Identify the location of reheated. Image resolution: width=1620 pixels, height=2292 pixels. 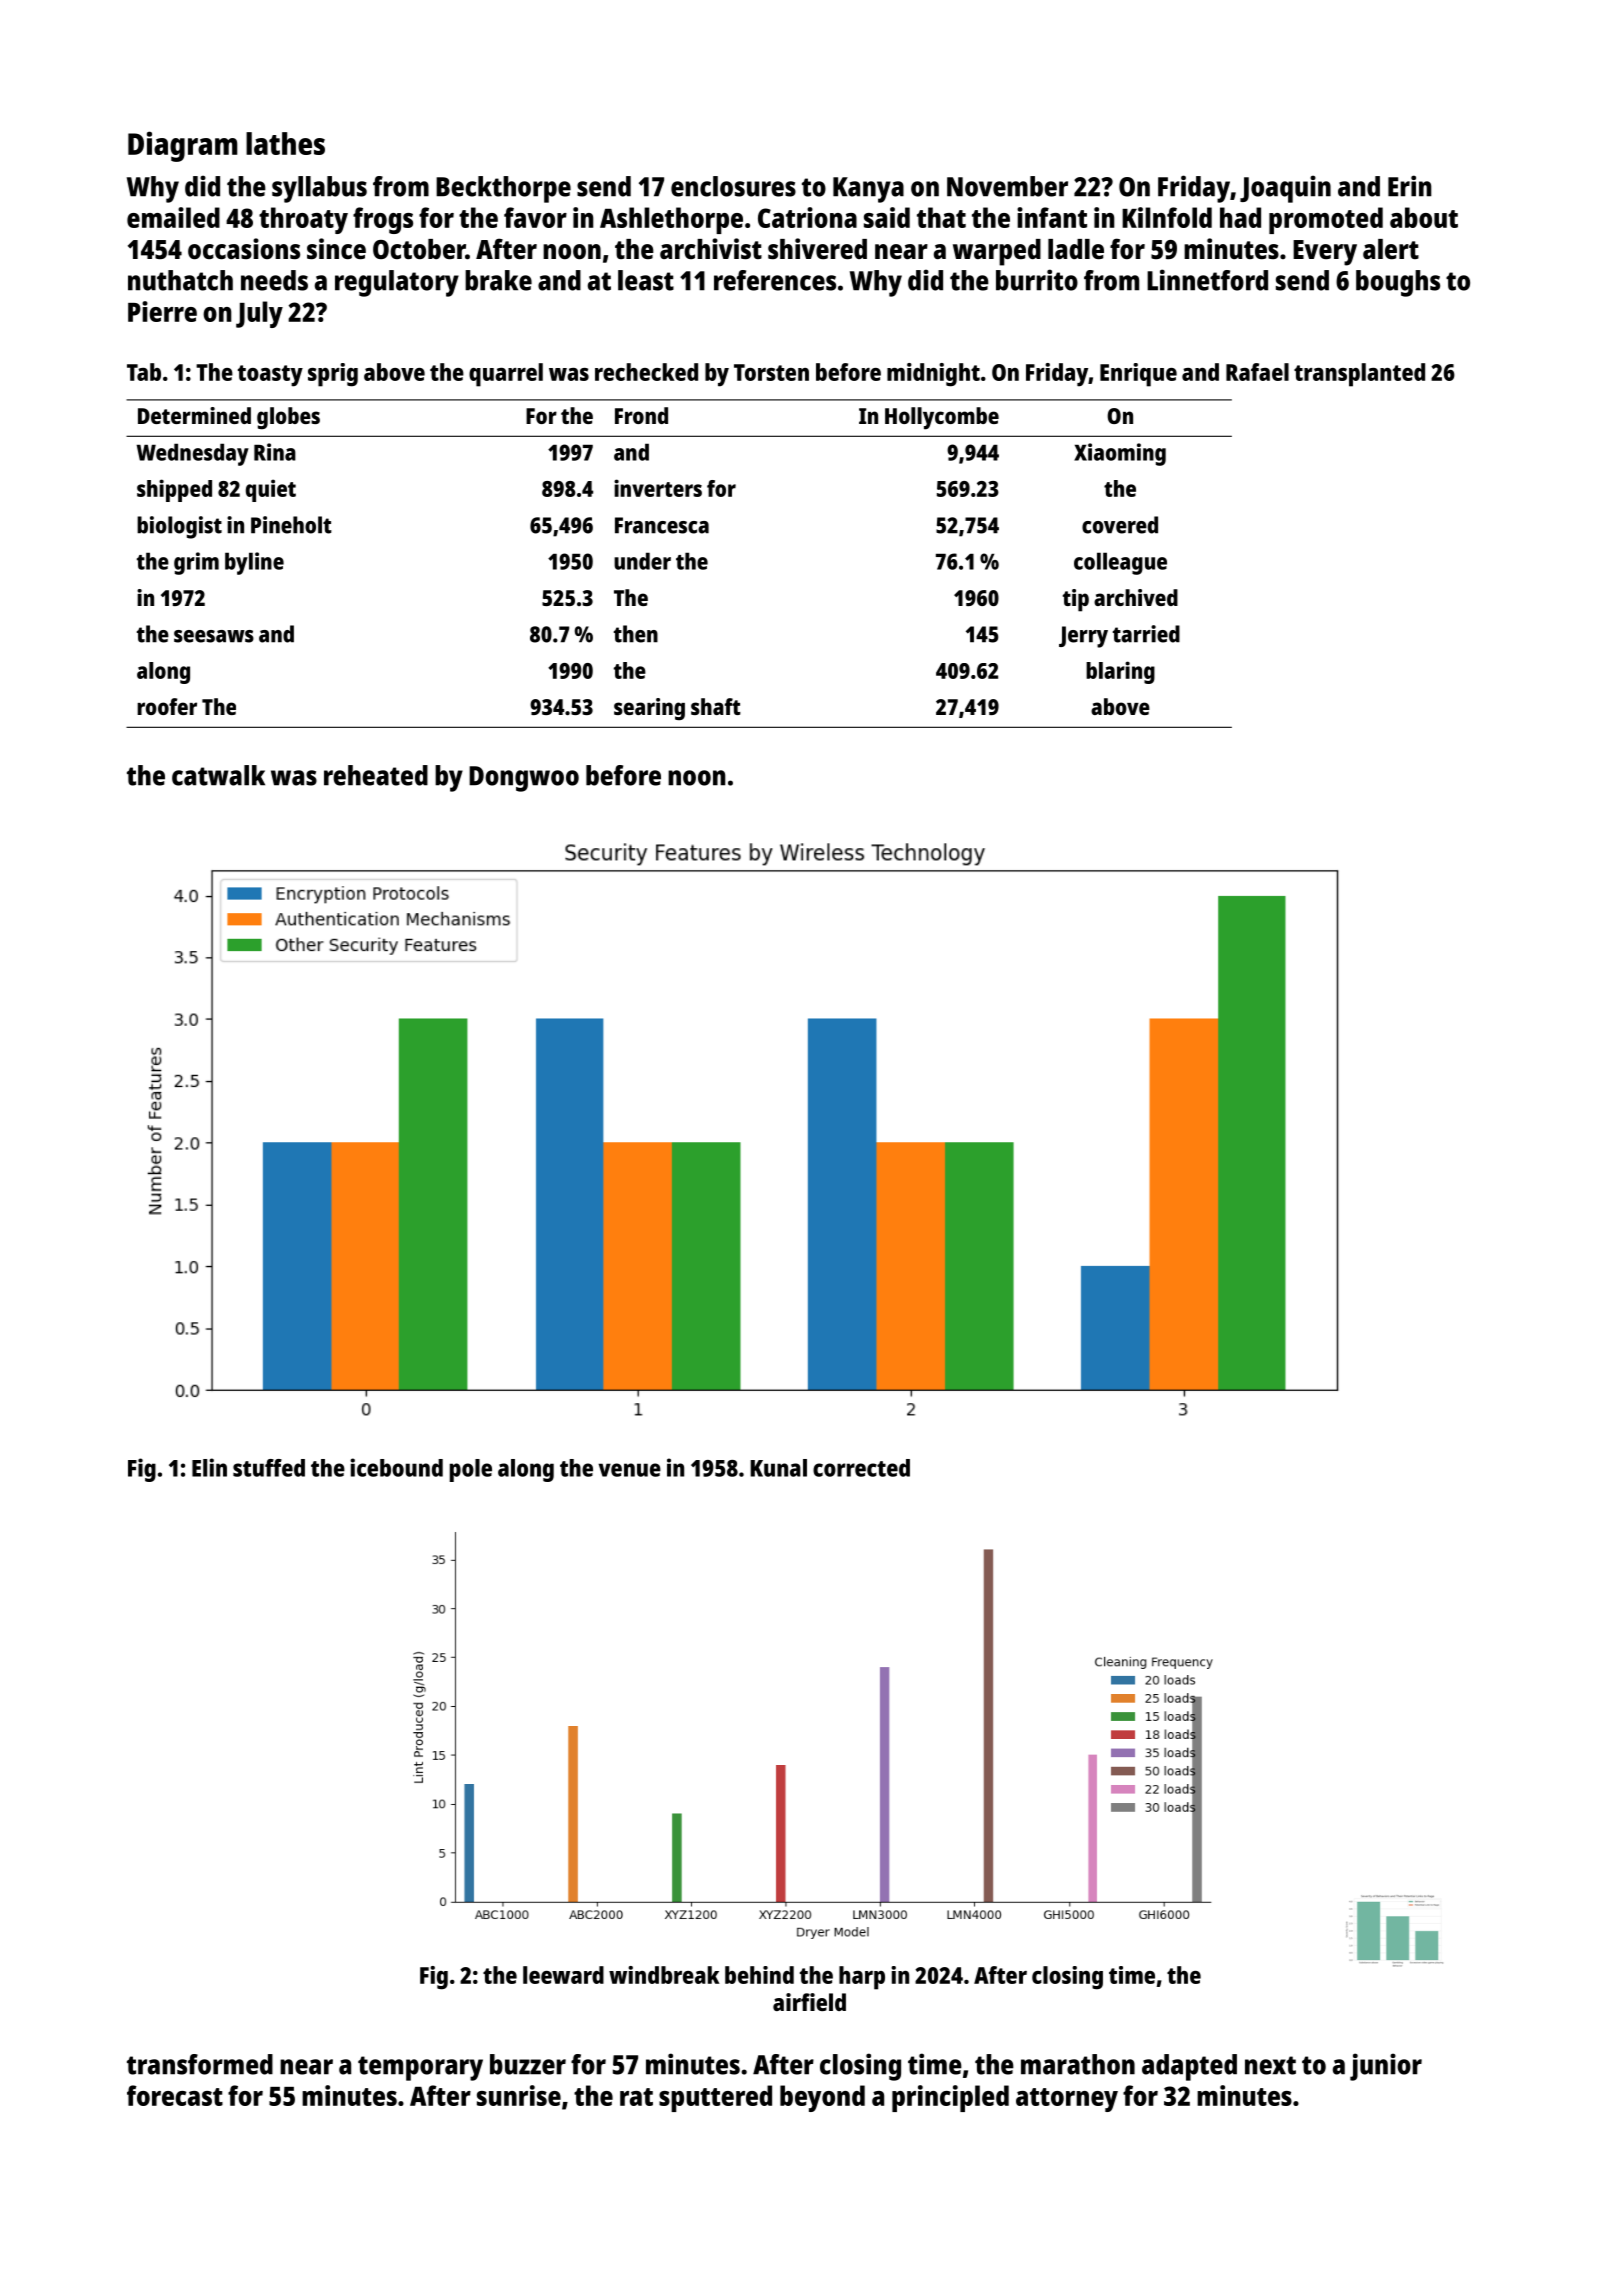
(376, 775).
